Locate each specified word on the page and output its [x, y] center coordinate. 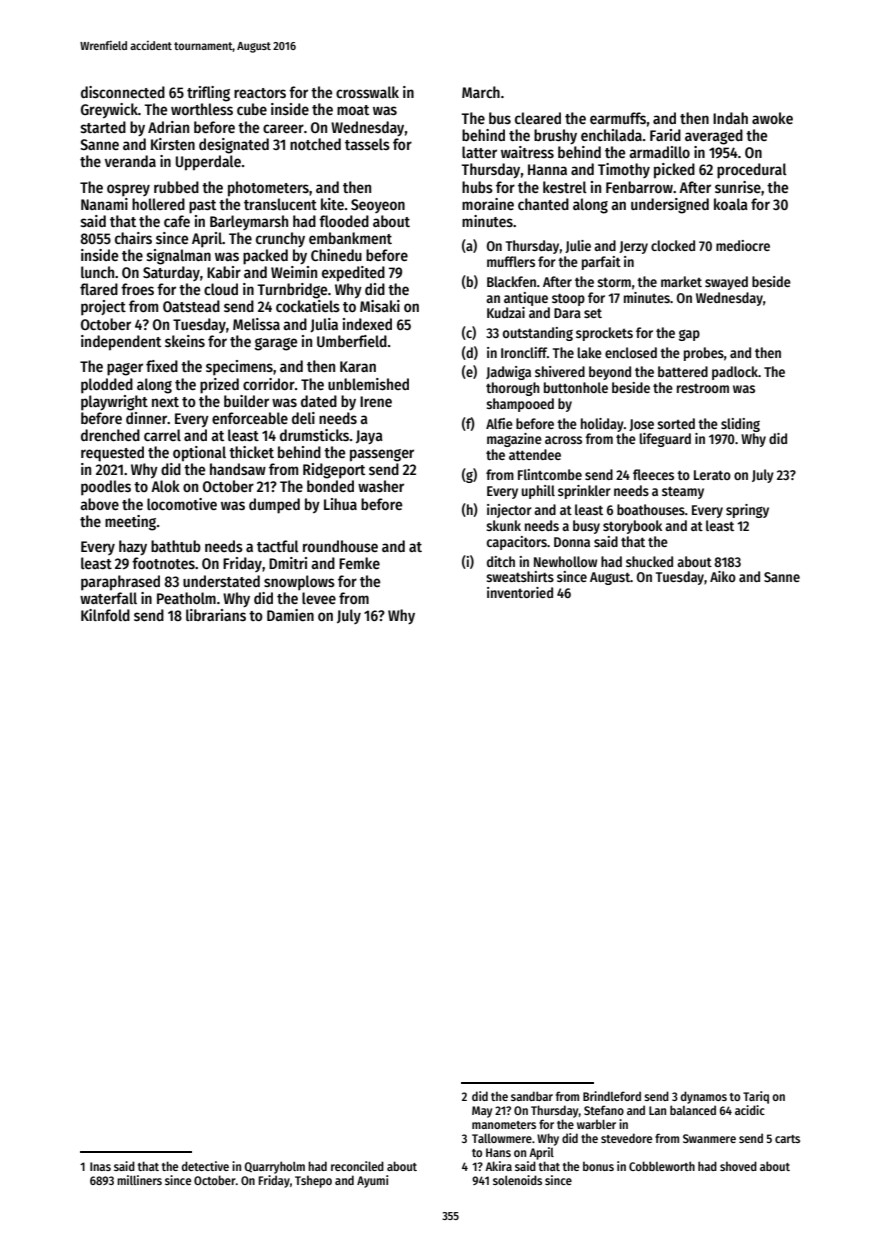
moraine [488, 204]
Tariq [756, 1097]
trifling [208, 94]
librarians [216, 615]
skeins [185, 341]
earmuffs [618, 118]
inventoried [520, 592]
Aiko [723, 576]
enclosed [631, 352]
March [481, 92]
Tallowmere [502, 1138]
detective [205, 1166]
